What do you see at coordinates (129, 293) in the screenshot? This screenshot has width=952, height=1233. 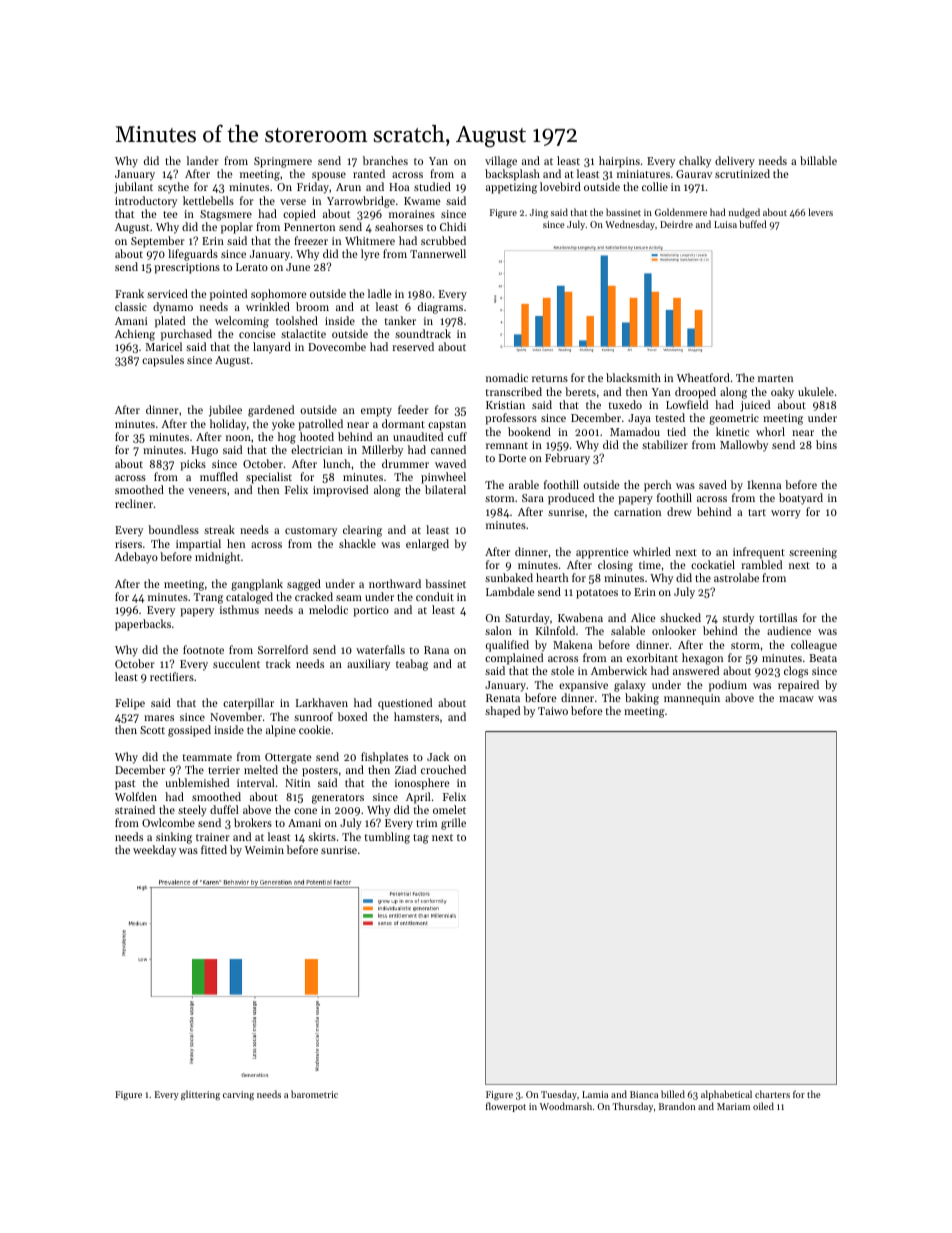 I see `Frank` at bounding box center [129, 293].
